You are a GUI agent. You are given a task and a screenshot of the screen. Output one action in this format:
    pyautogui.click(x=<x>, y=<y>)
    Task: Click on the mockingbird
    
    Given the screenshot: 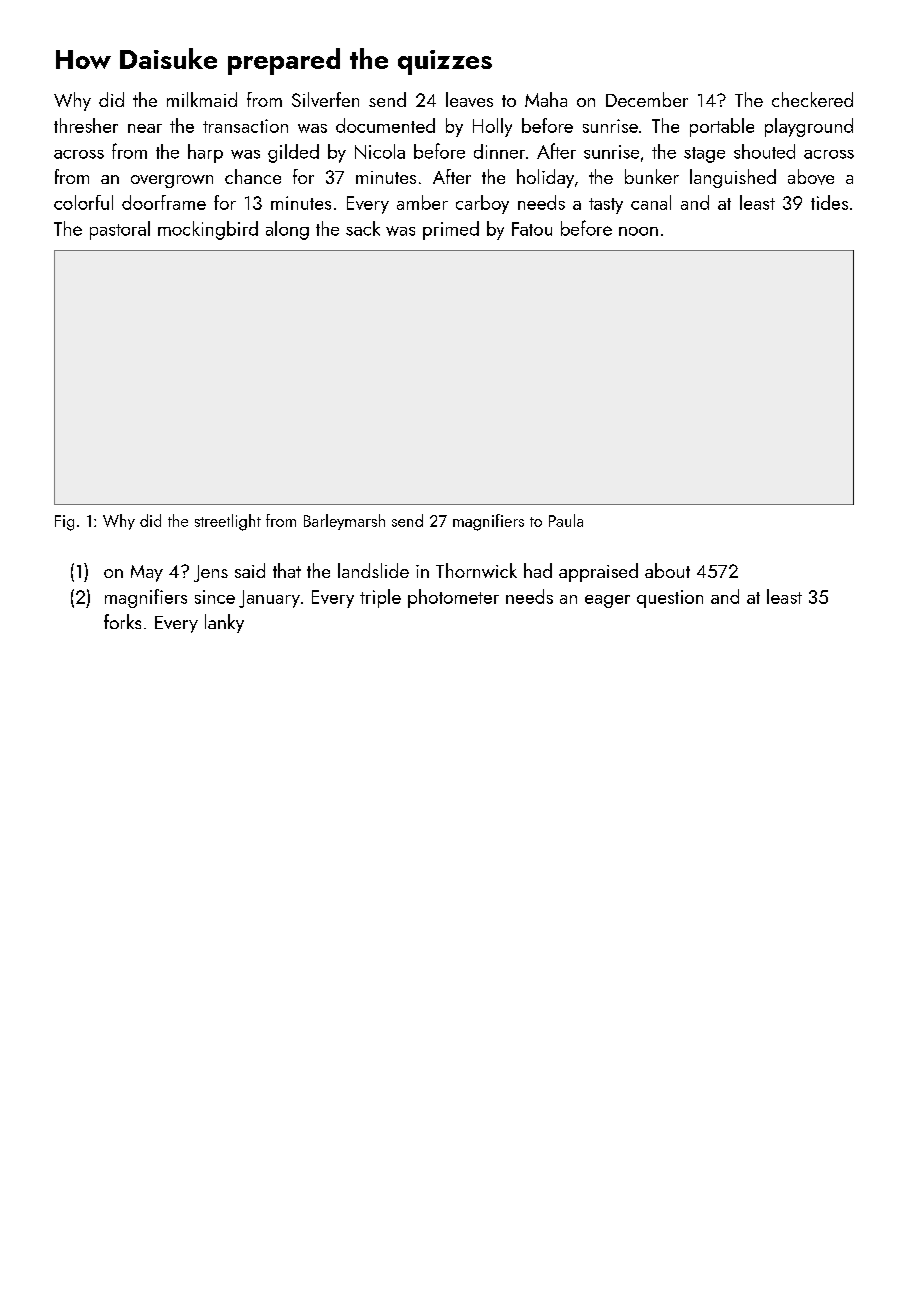 What is the action you would take?
    pyautogui.click(x=208, y=230)
